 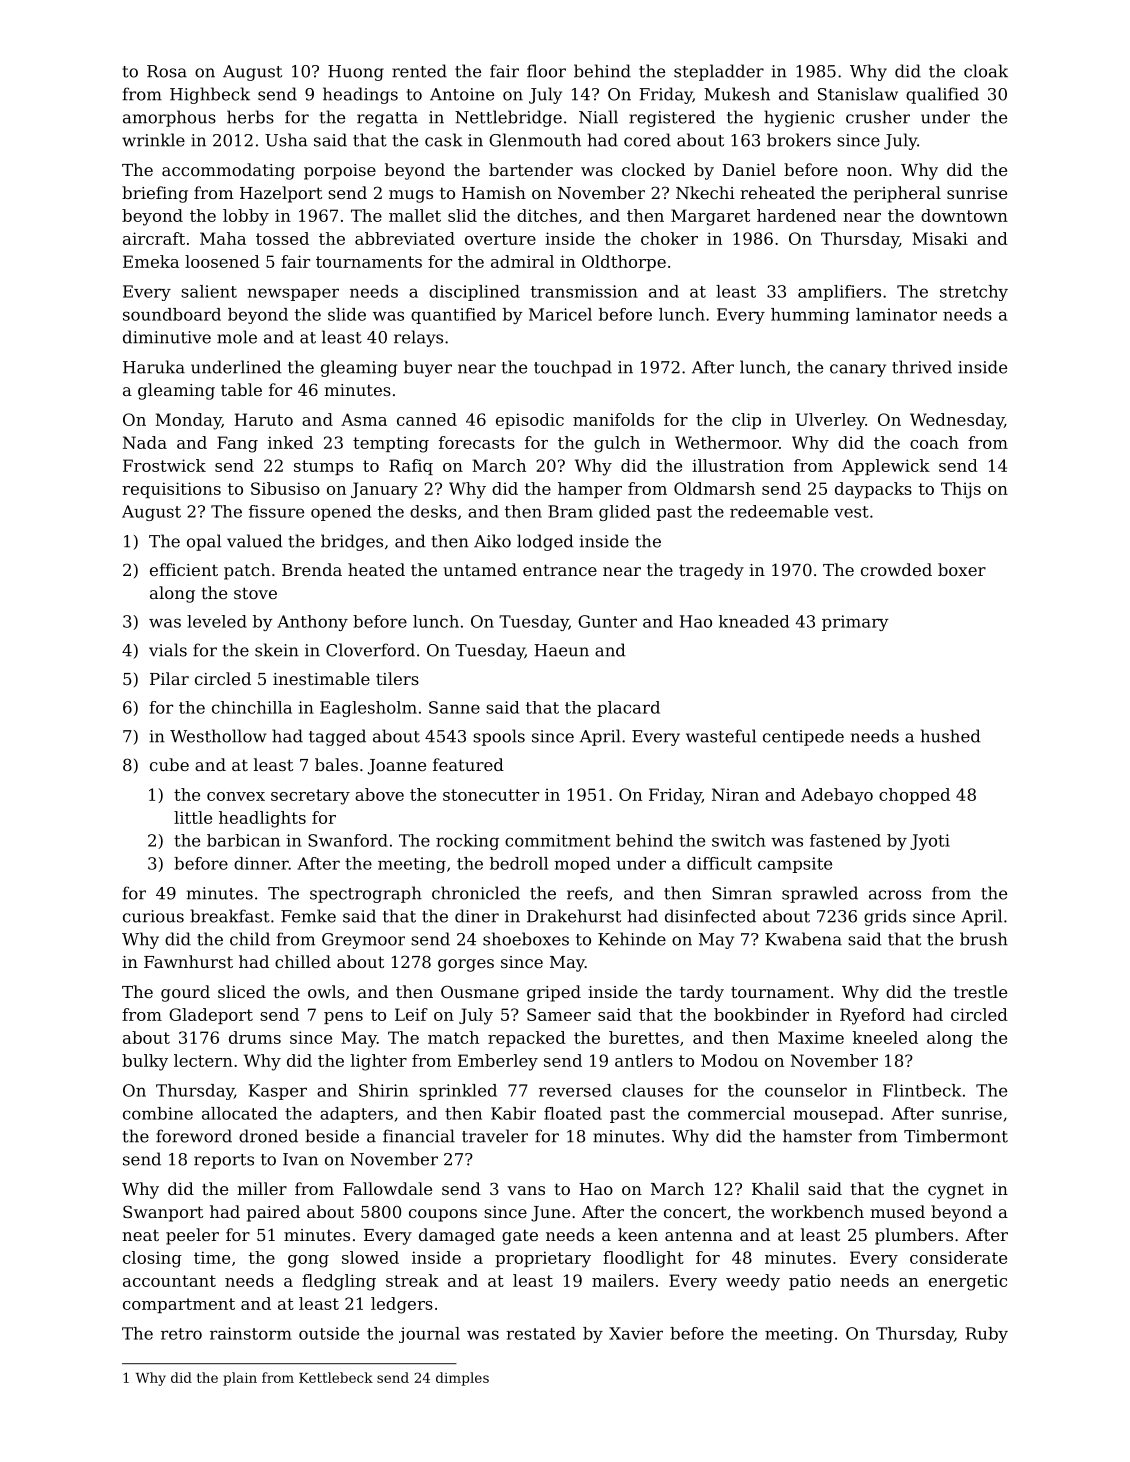 I want to click on Simran, so click(x=742, y=893).
